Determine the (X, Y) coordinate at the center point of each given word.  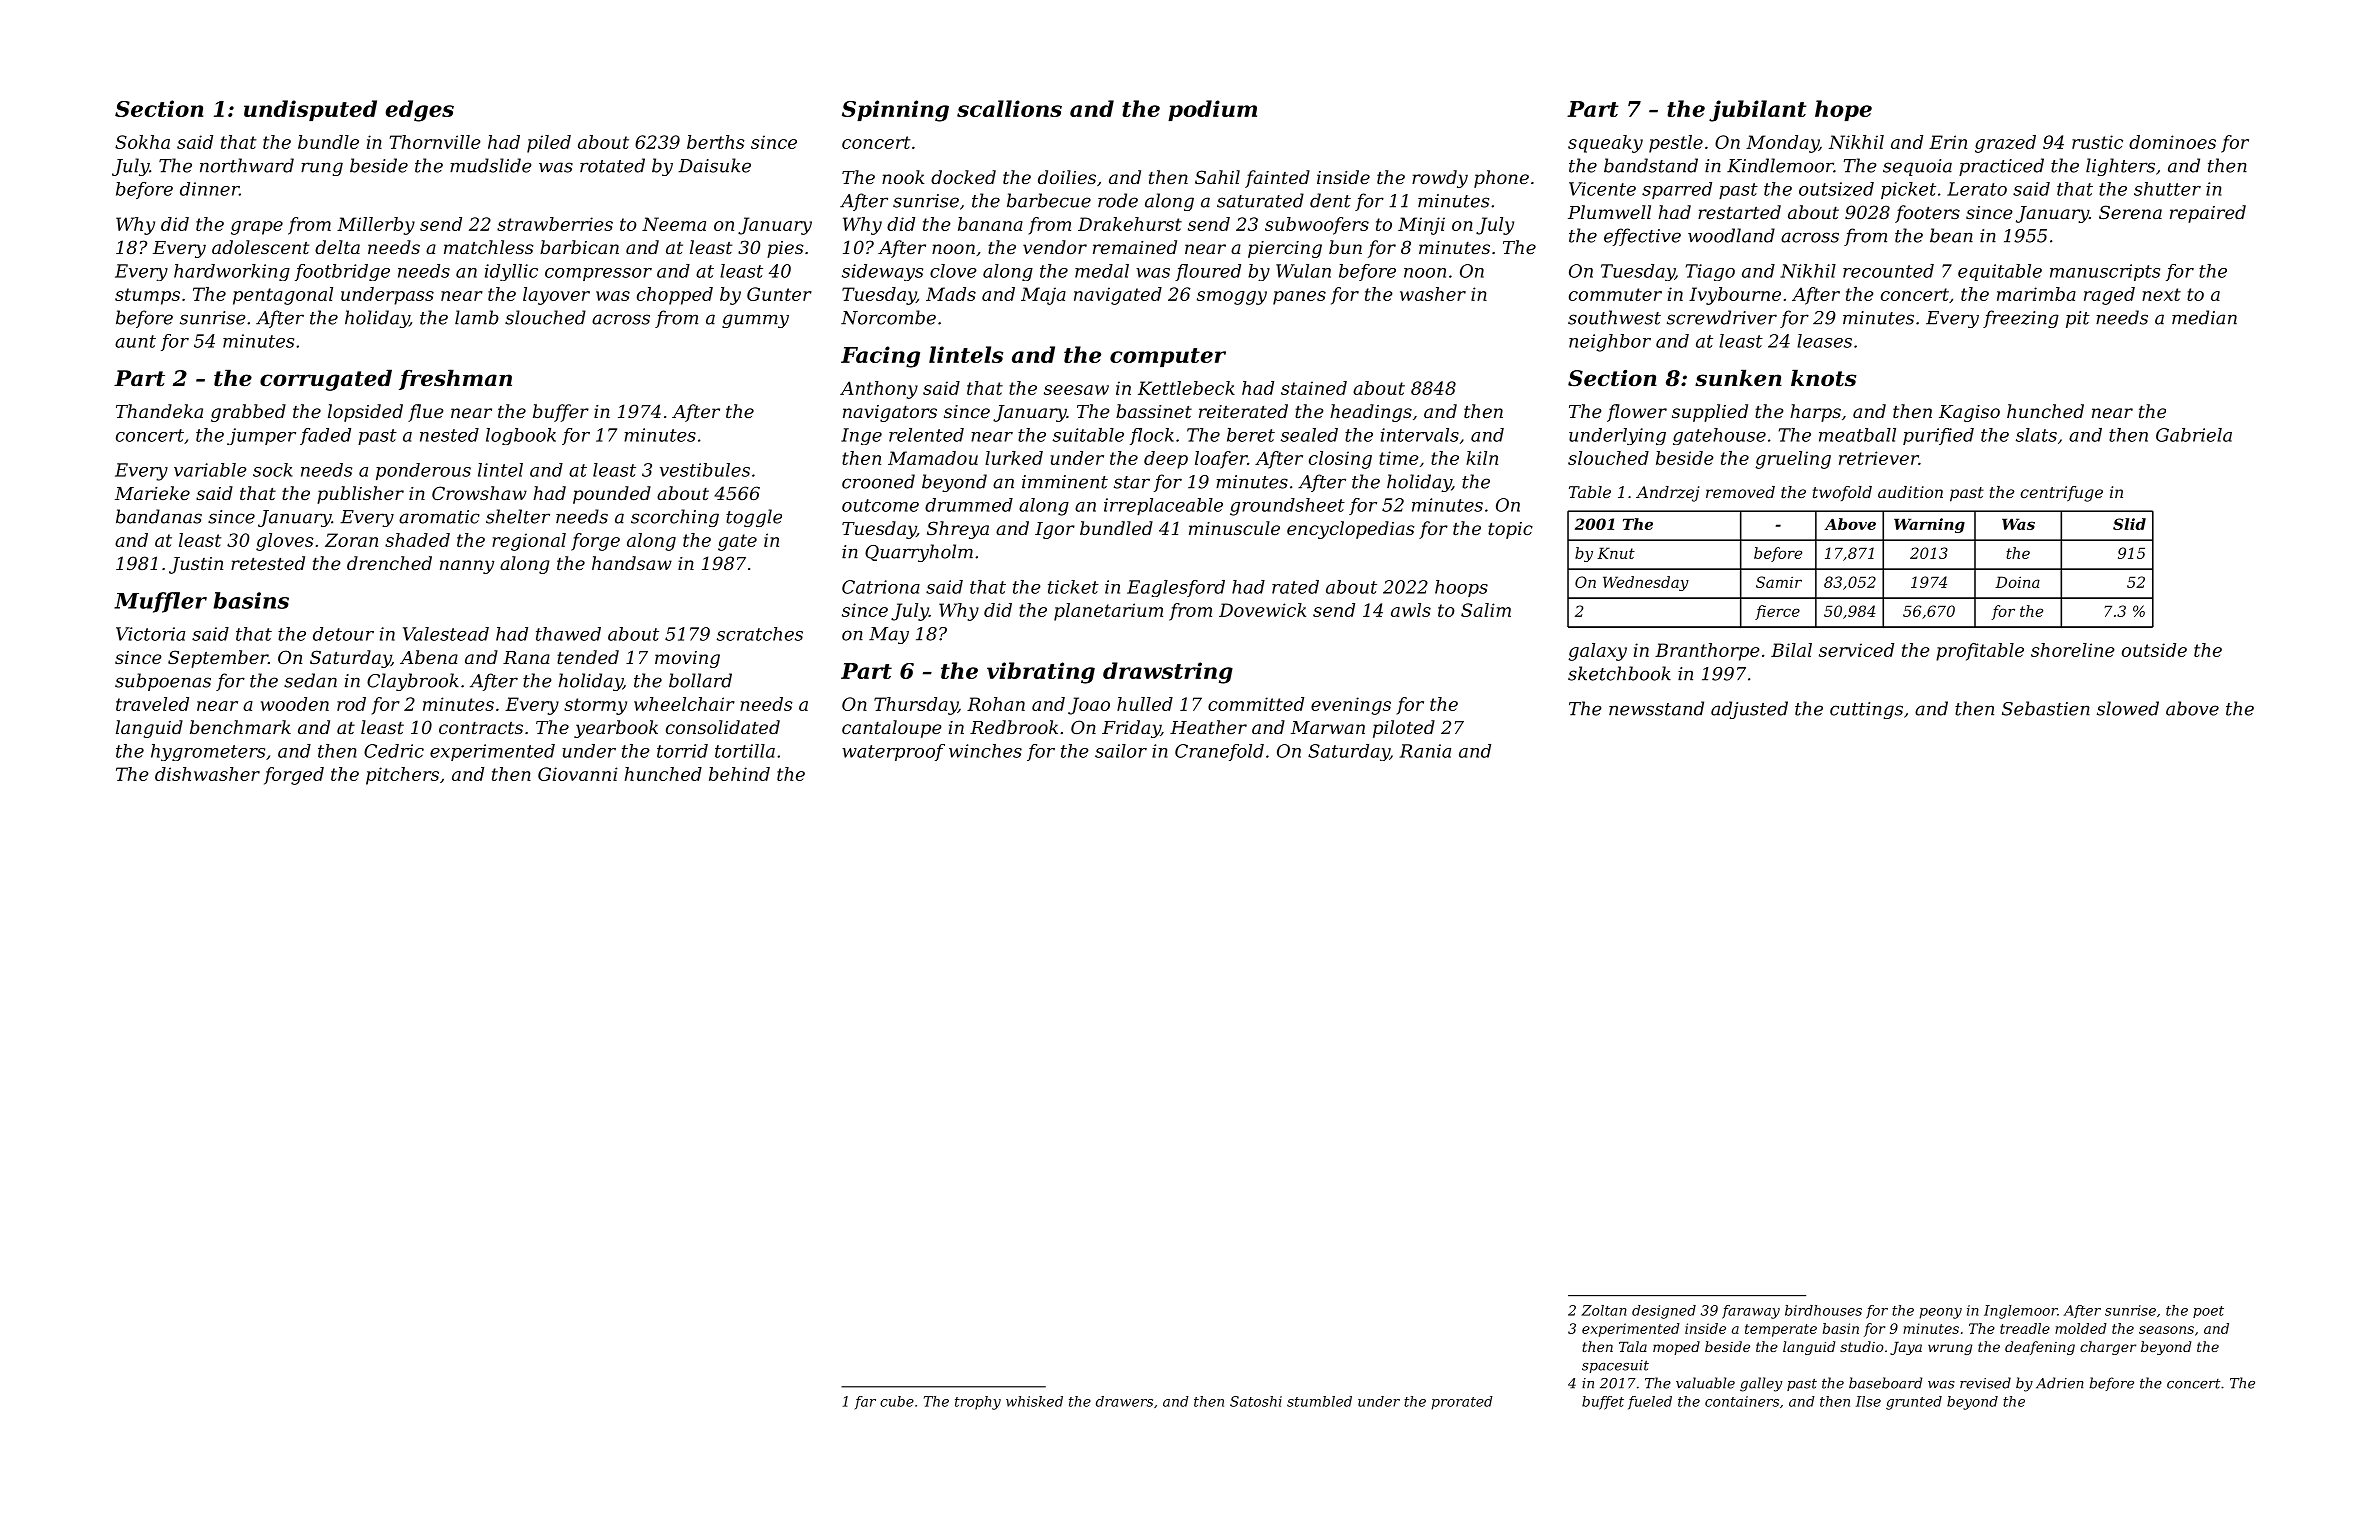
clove (953, 271)
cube (897, 1401)
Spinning (895, 111)
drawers (1124, 1401)
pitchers (402, 776)
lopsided (365, 413)
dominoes (2172, 142)
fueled (1650, 1403)
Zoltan (1604, 1310)
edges (419, 111)
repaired (2208, 214)
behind (739, 774)
